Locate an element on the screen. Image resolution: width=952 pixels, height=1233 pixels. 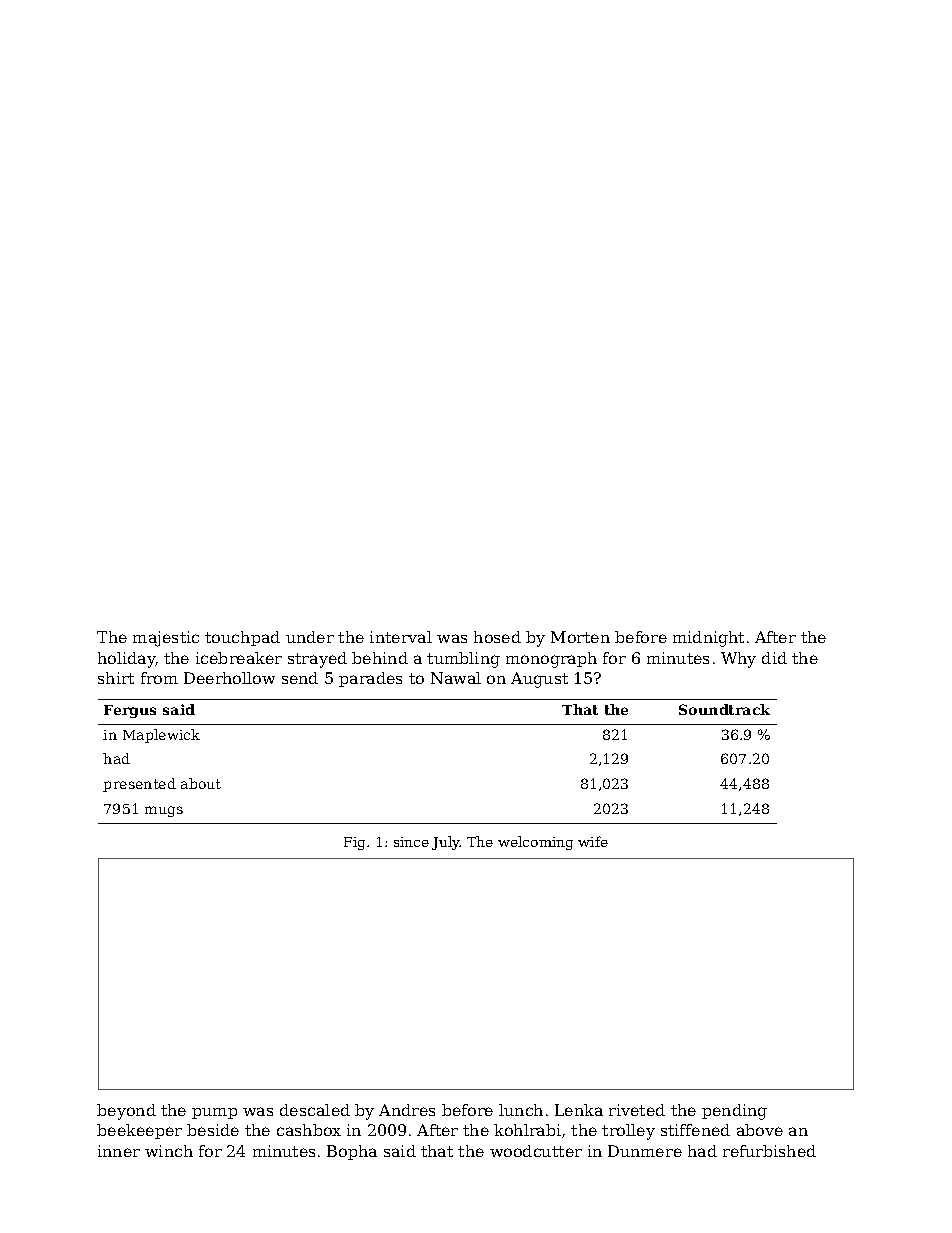
refurbished is located at coordinates (769, 1151).
